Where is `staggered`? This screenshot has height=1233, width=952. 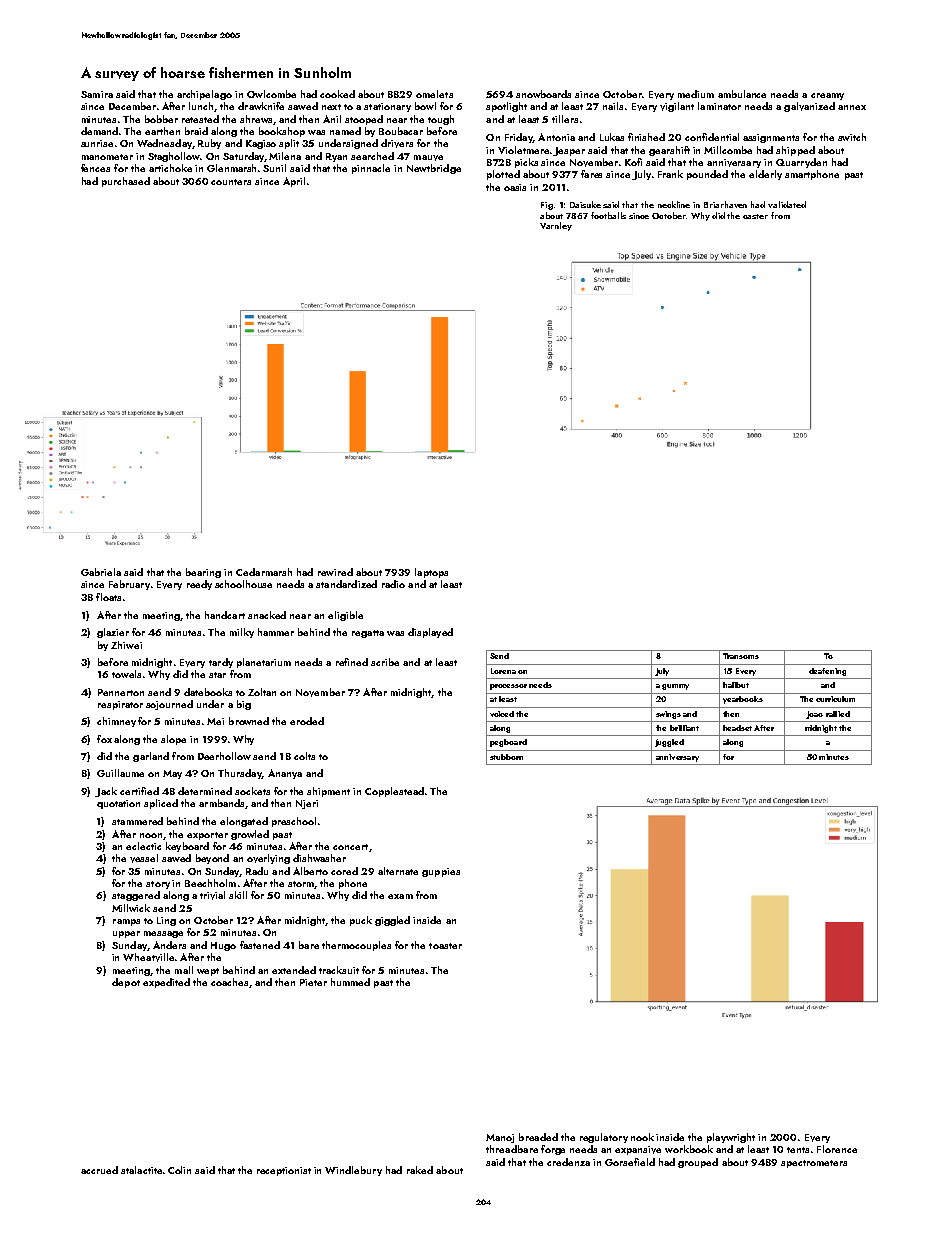
staggered is located at coordinates (136, 896).
